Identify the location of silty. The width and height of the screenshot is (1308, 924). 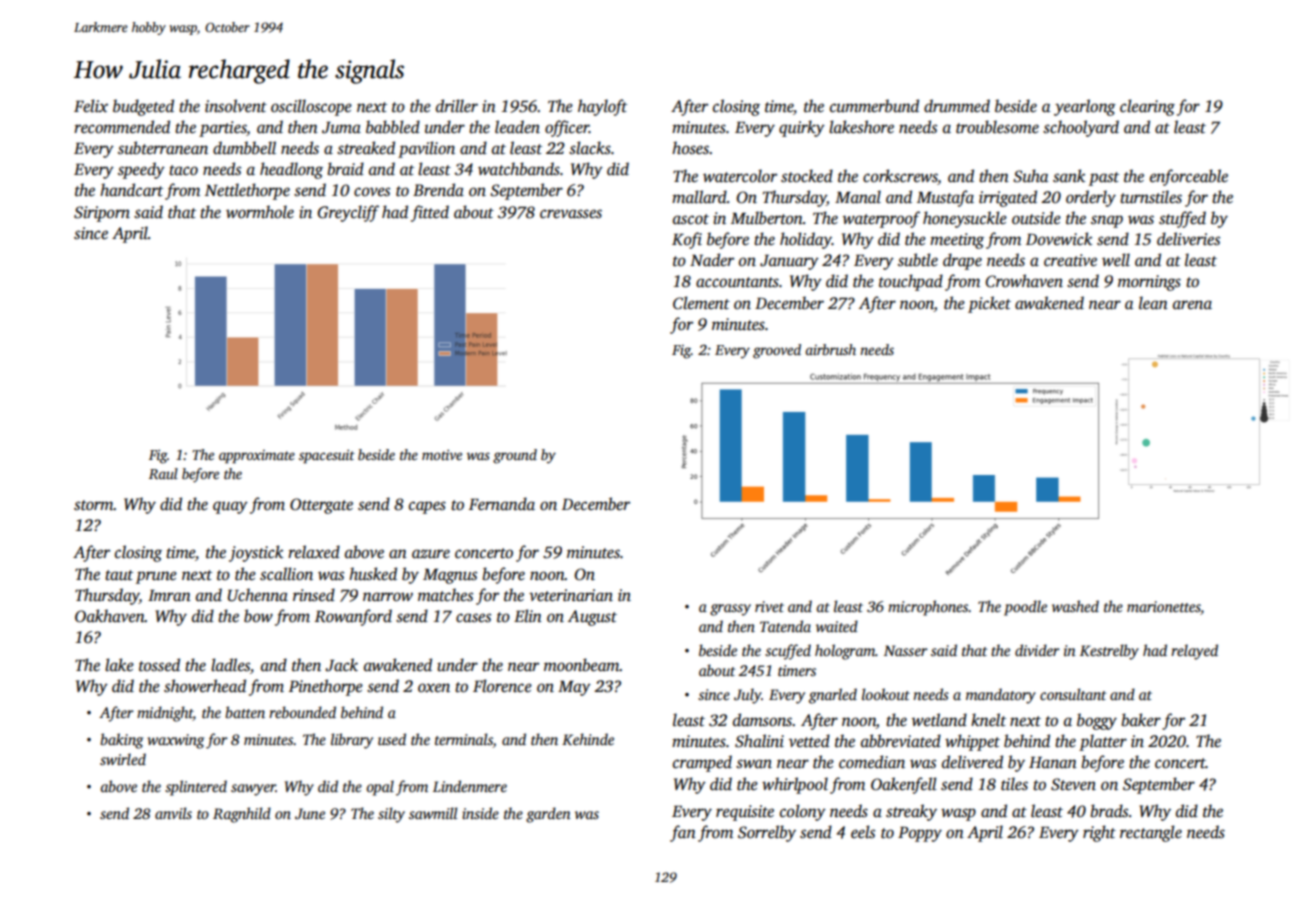
(391, 815).
